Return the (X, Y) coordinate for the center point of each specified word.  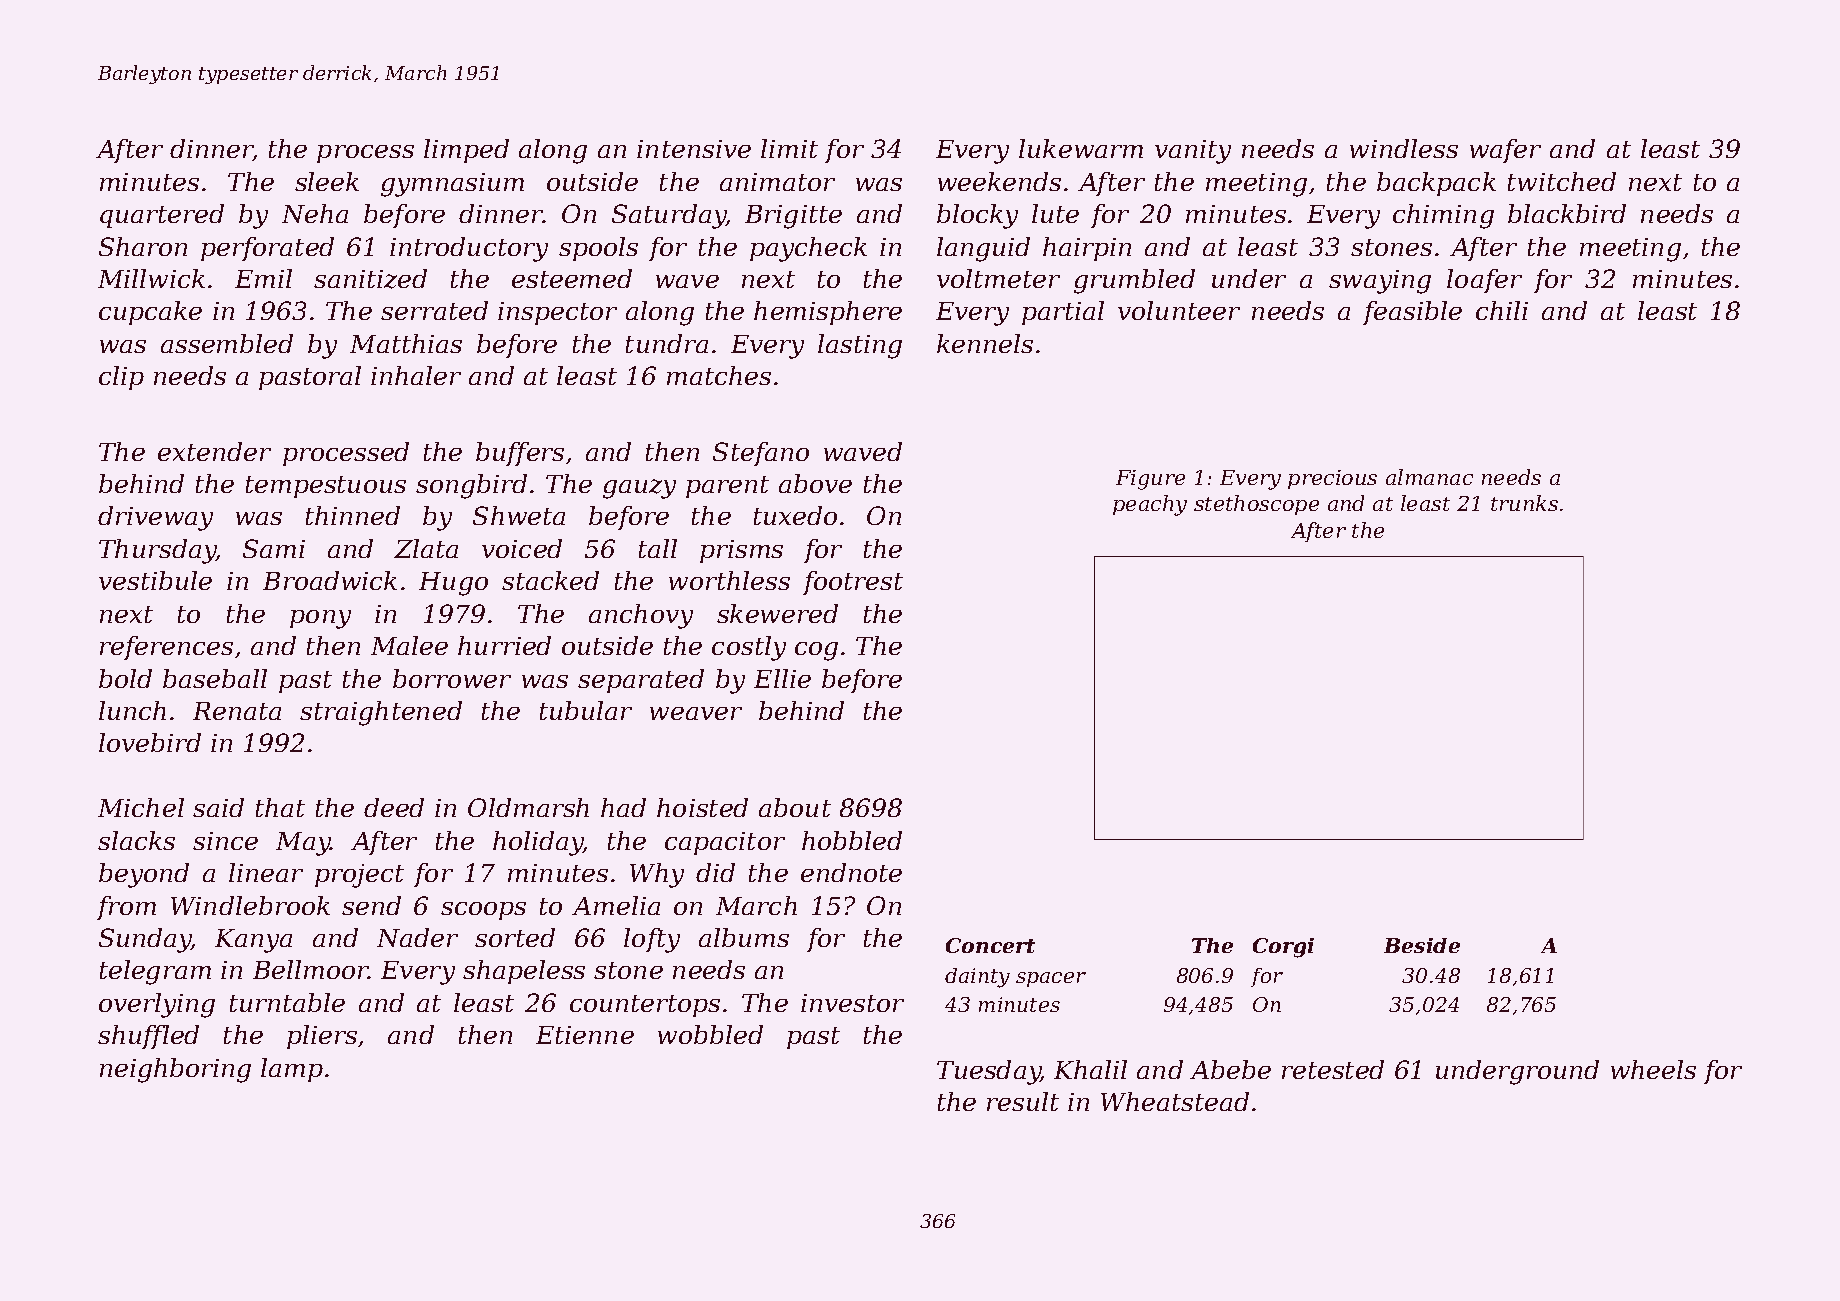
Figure (1150, 480)
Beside (1422, 945)
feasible (1412, 313)
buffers (520, 454)
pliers (322, 1037)
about (795, 807)
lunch (132, 710)
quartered (162, 216)
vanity (1193, 152)
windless (1404, 148)
